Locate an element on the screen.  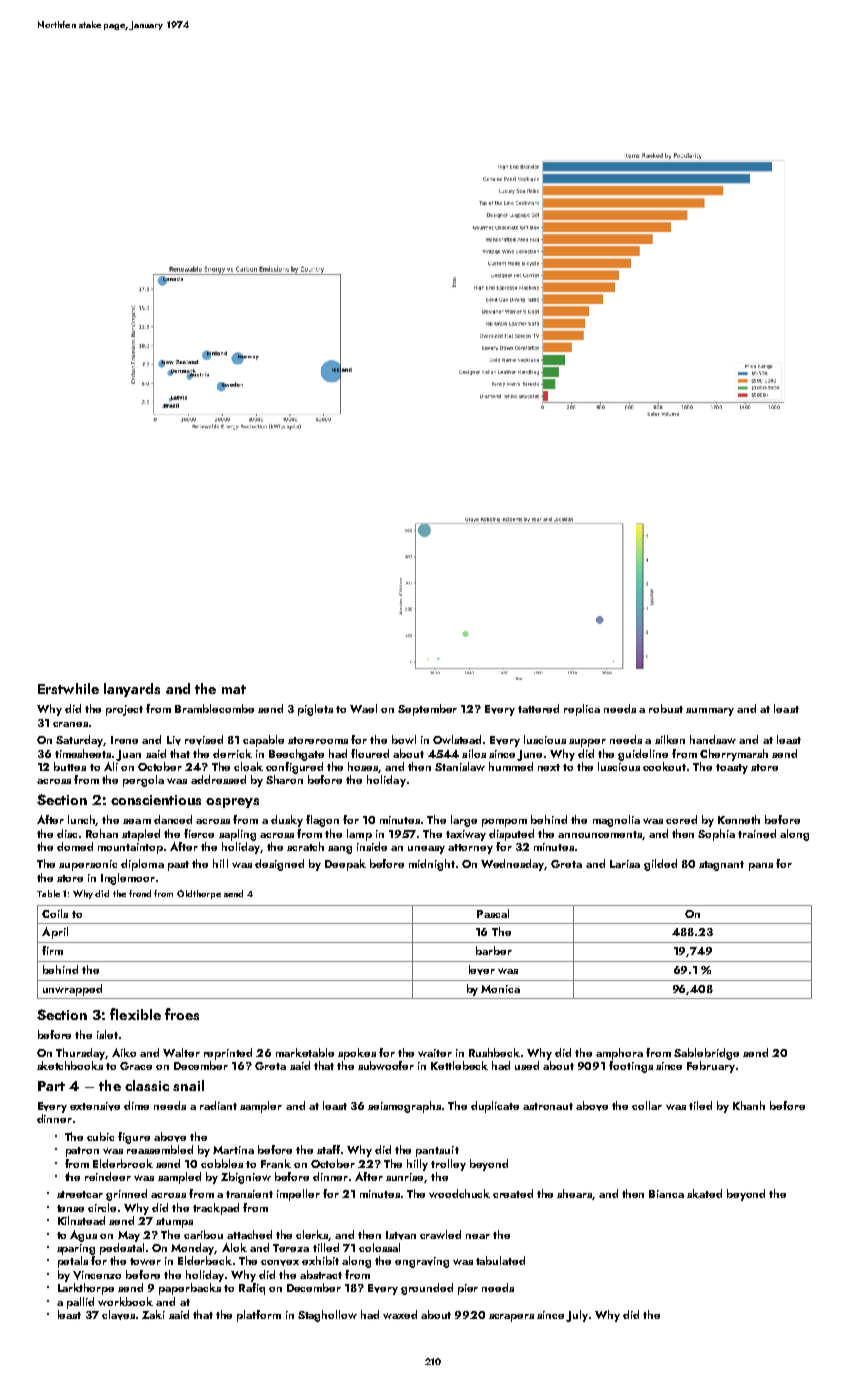
Elderbeck is located at coordinates (205, 1260).
